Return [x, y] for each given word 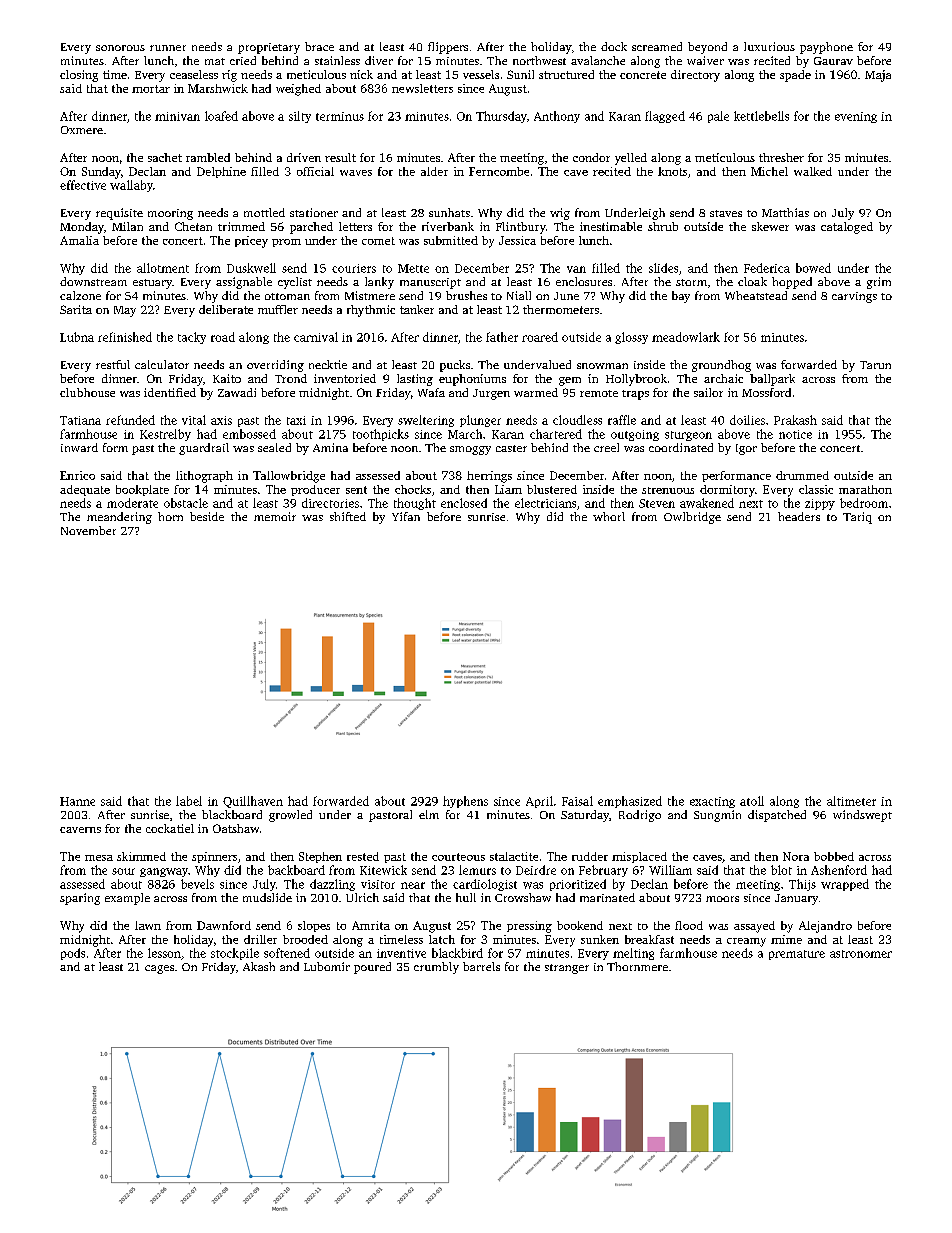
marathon [865, 489]
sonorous [120, 48]
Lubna [77, 337]
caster [511, 448]
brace [319, 46]
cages [159, 969]
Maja [878, 76]
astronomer [861, 954]
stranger [567, 969]
